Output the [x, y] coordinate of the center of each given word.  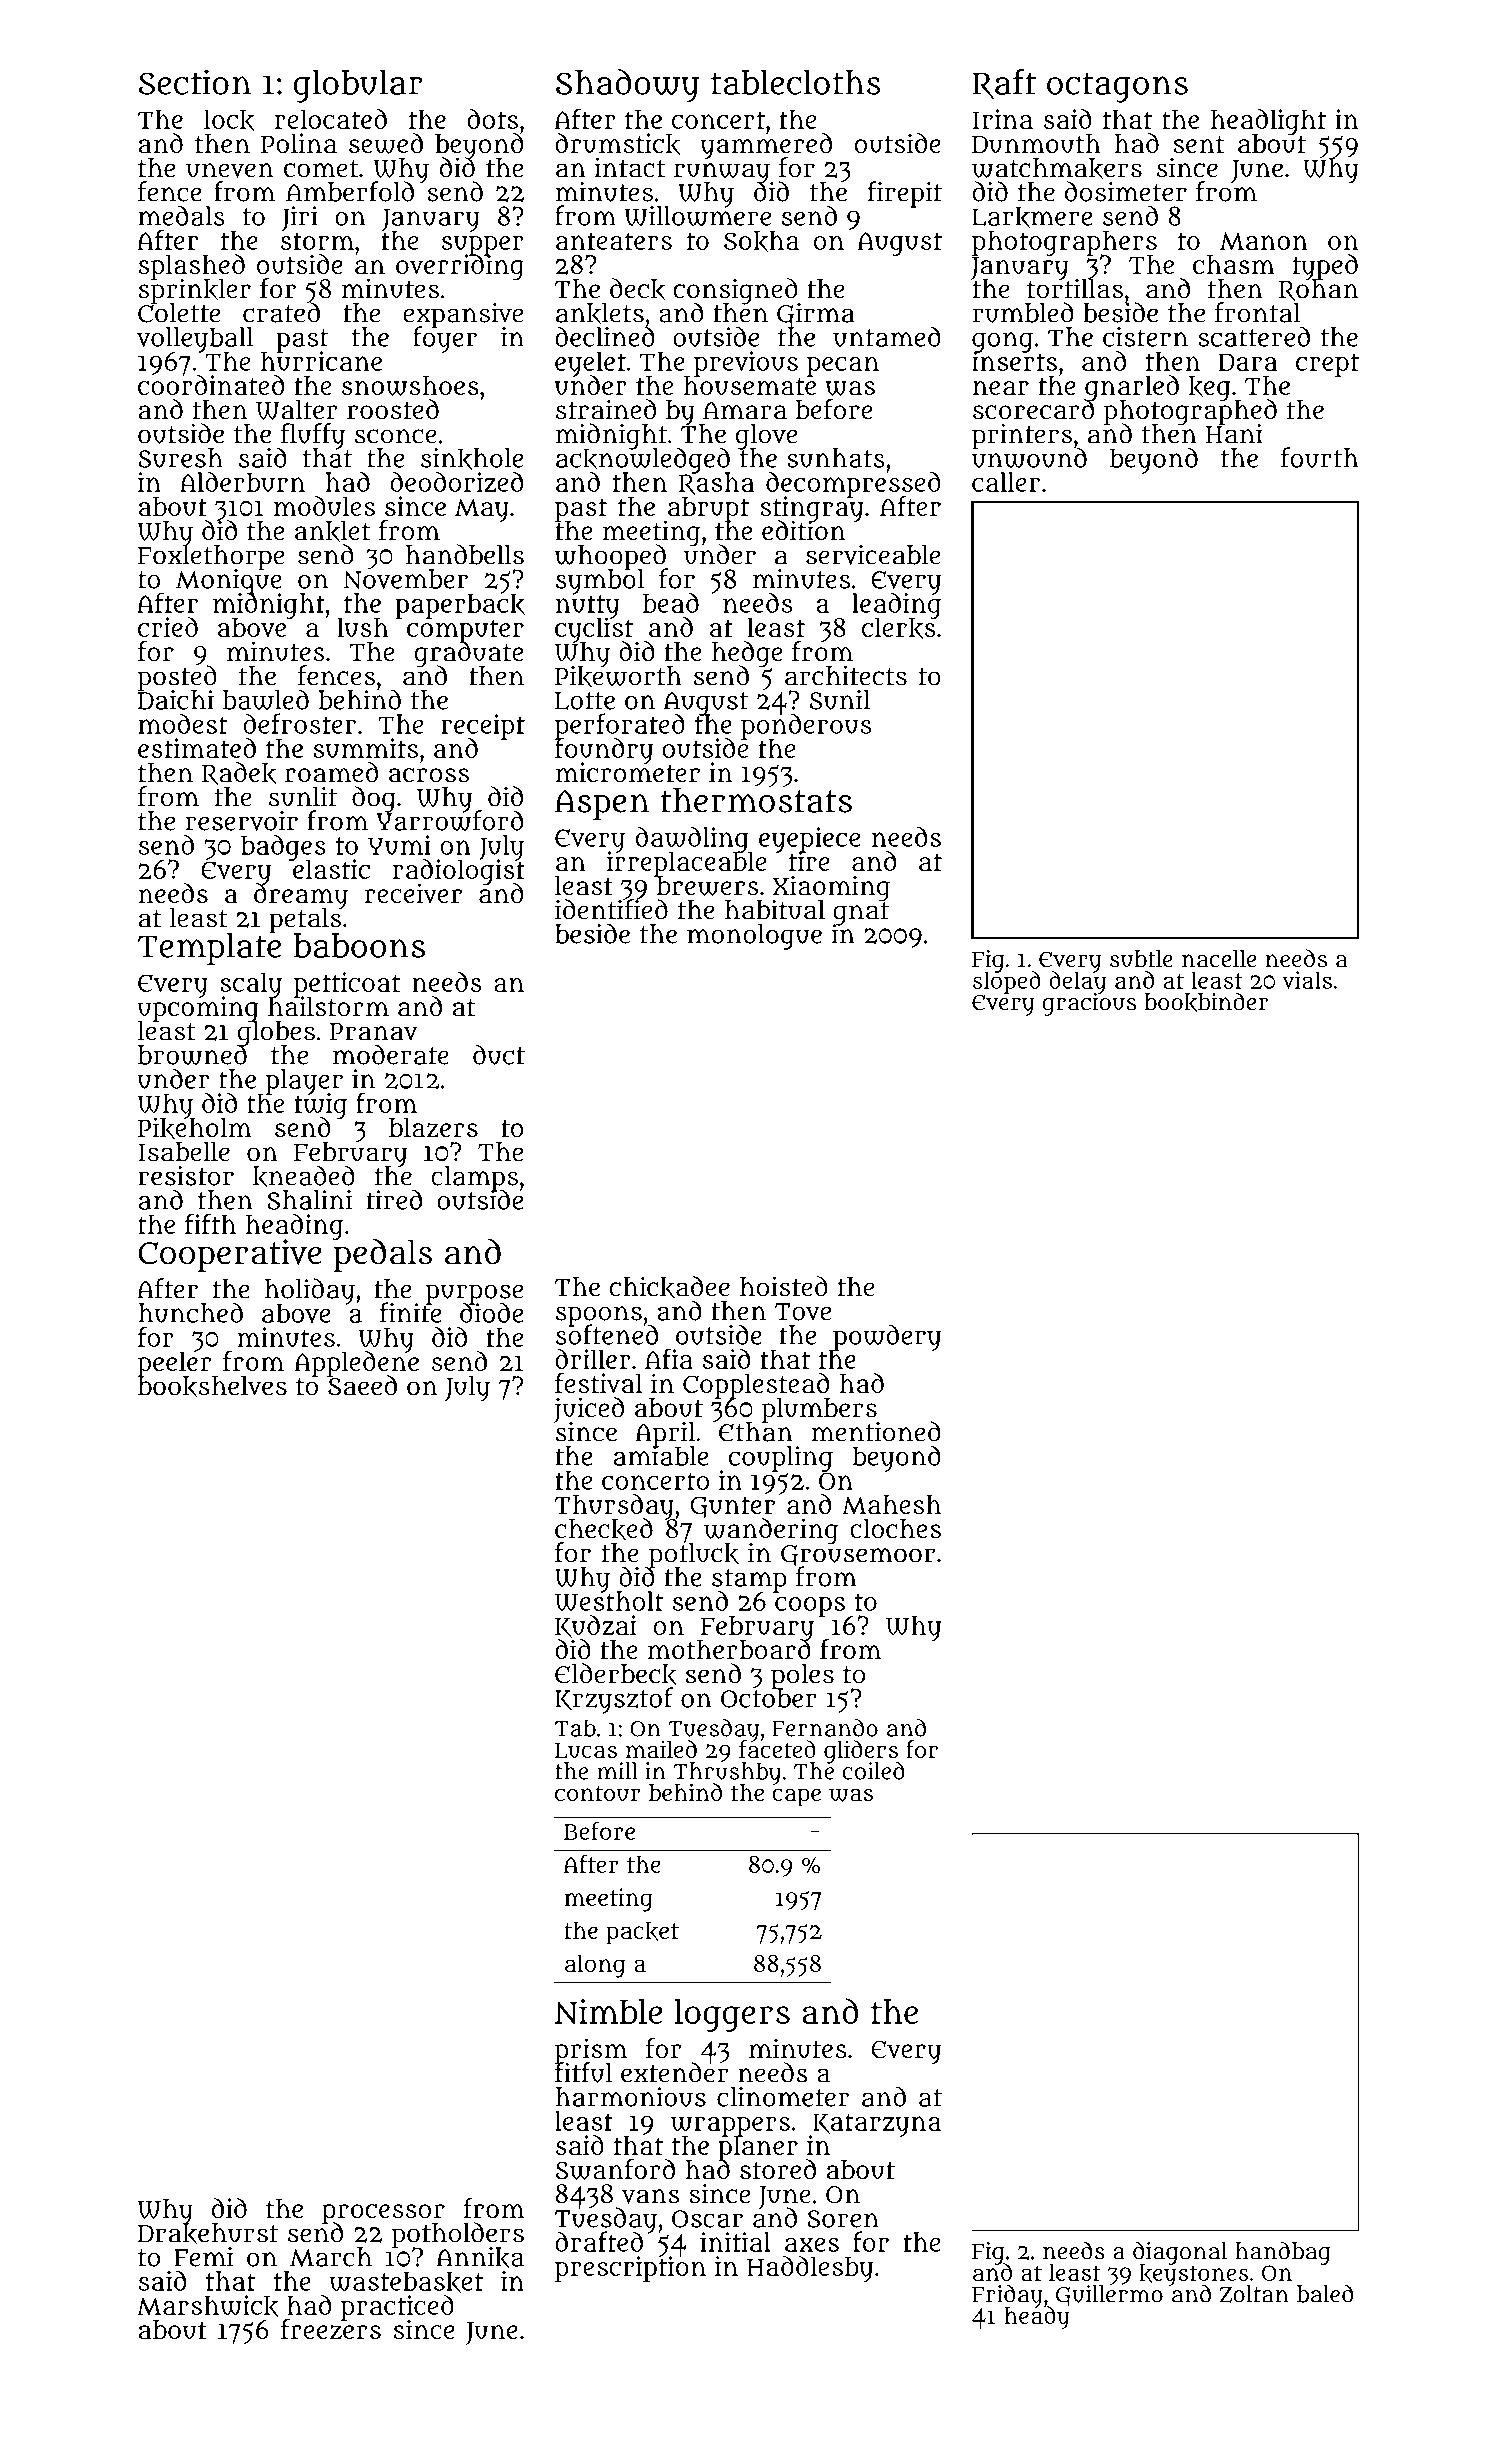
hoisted [784, 1286]
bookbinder [1206, 1002]
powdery [886, 1337]
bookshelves [212, 1387]
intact [629, 167]
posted [177, 678]
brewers [708, 886]
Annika [480, 2258]
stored [778, 2169]
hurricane [321, 361]
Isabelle [184, 1152]
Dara [1248, 362]
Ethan [756, 1432]
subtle [1141, 959]
